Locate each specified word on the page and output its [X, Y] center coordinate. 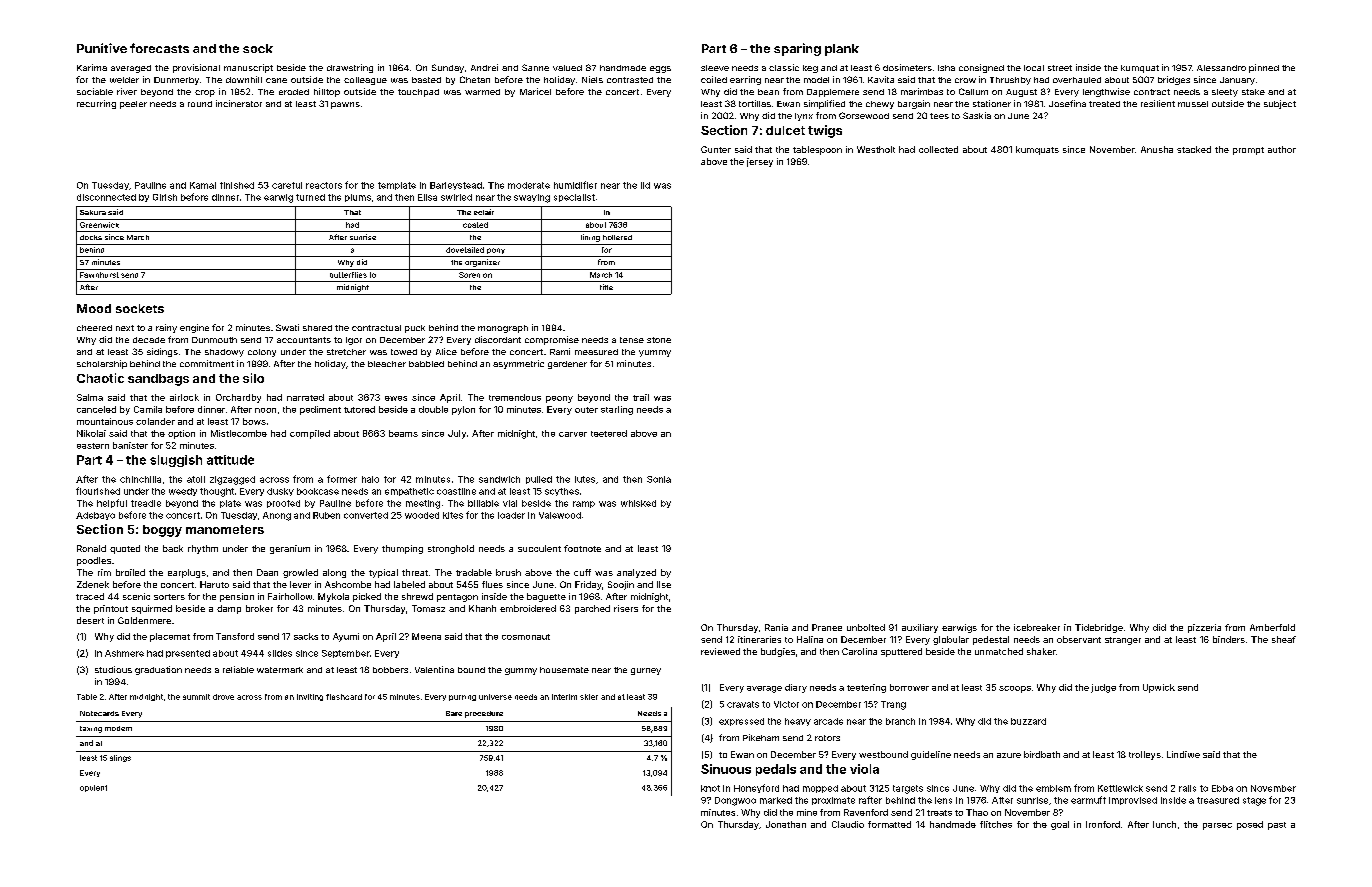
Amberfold [1272, 627]
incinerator [239, 103]
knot [710, 788]
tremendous [515, 397]
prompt [1248, 151]
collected [938, 149]
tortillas [755, 103]
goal [1060, 825]
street [1060, 68]
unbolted [866, 627]
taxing [91, 729]
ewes [396, 398]
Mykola [333, 597]
